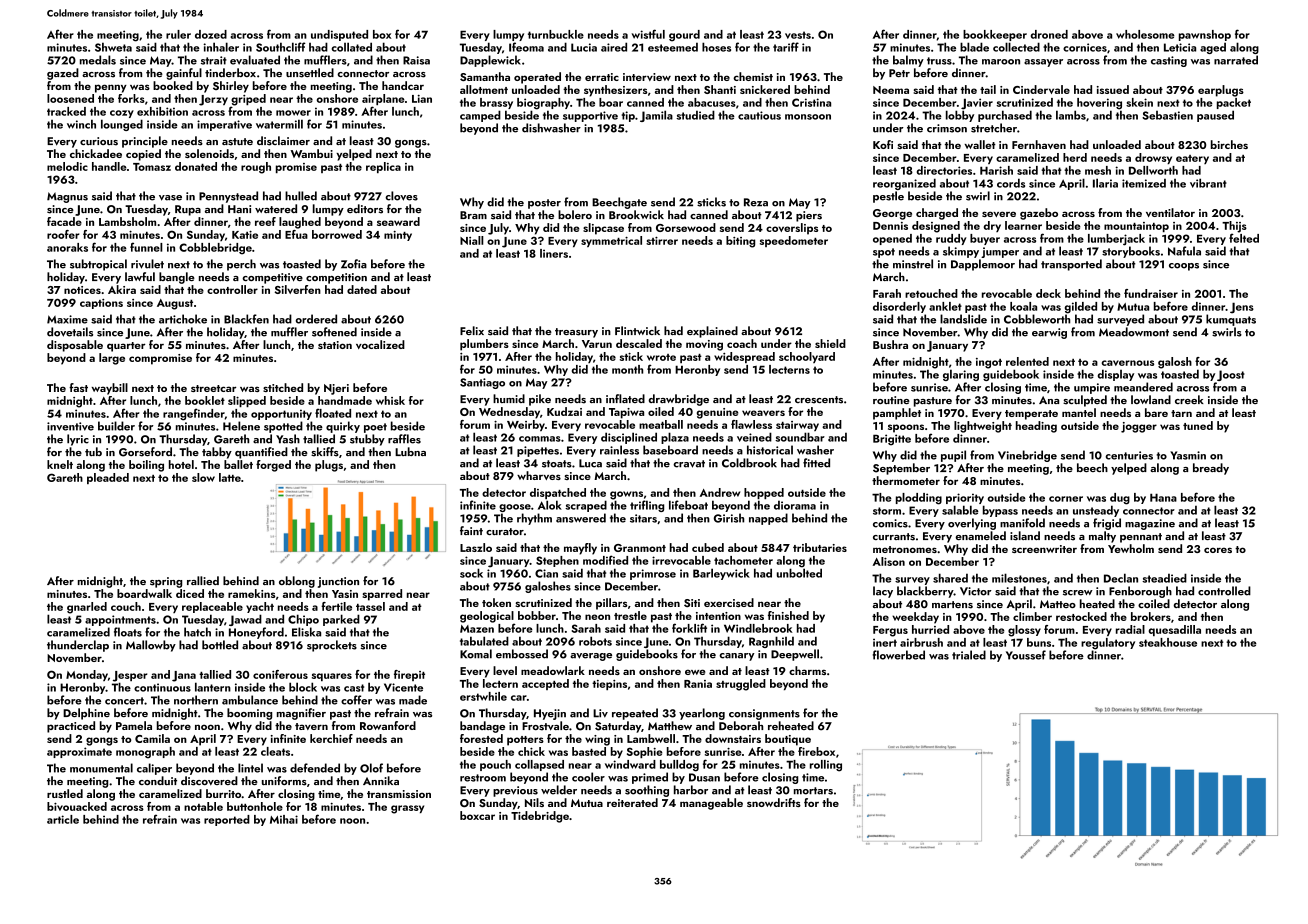 This image has width=1308, height=924. I want to click on salable, so click(960, 510).
